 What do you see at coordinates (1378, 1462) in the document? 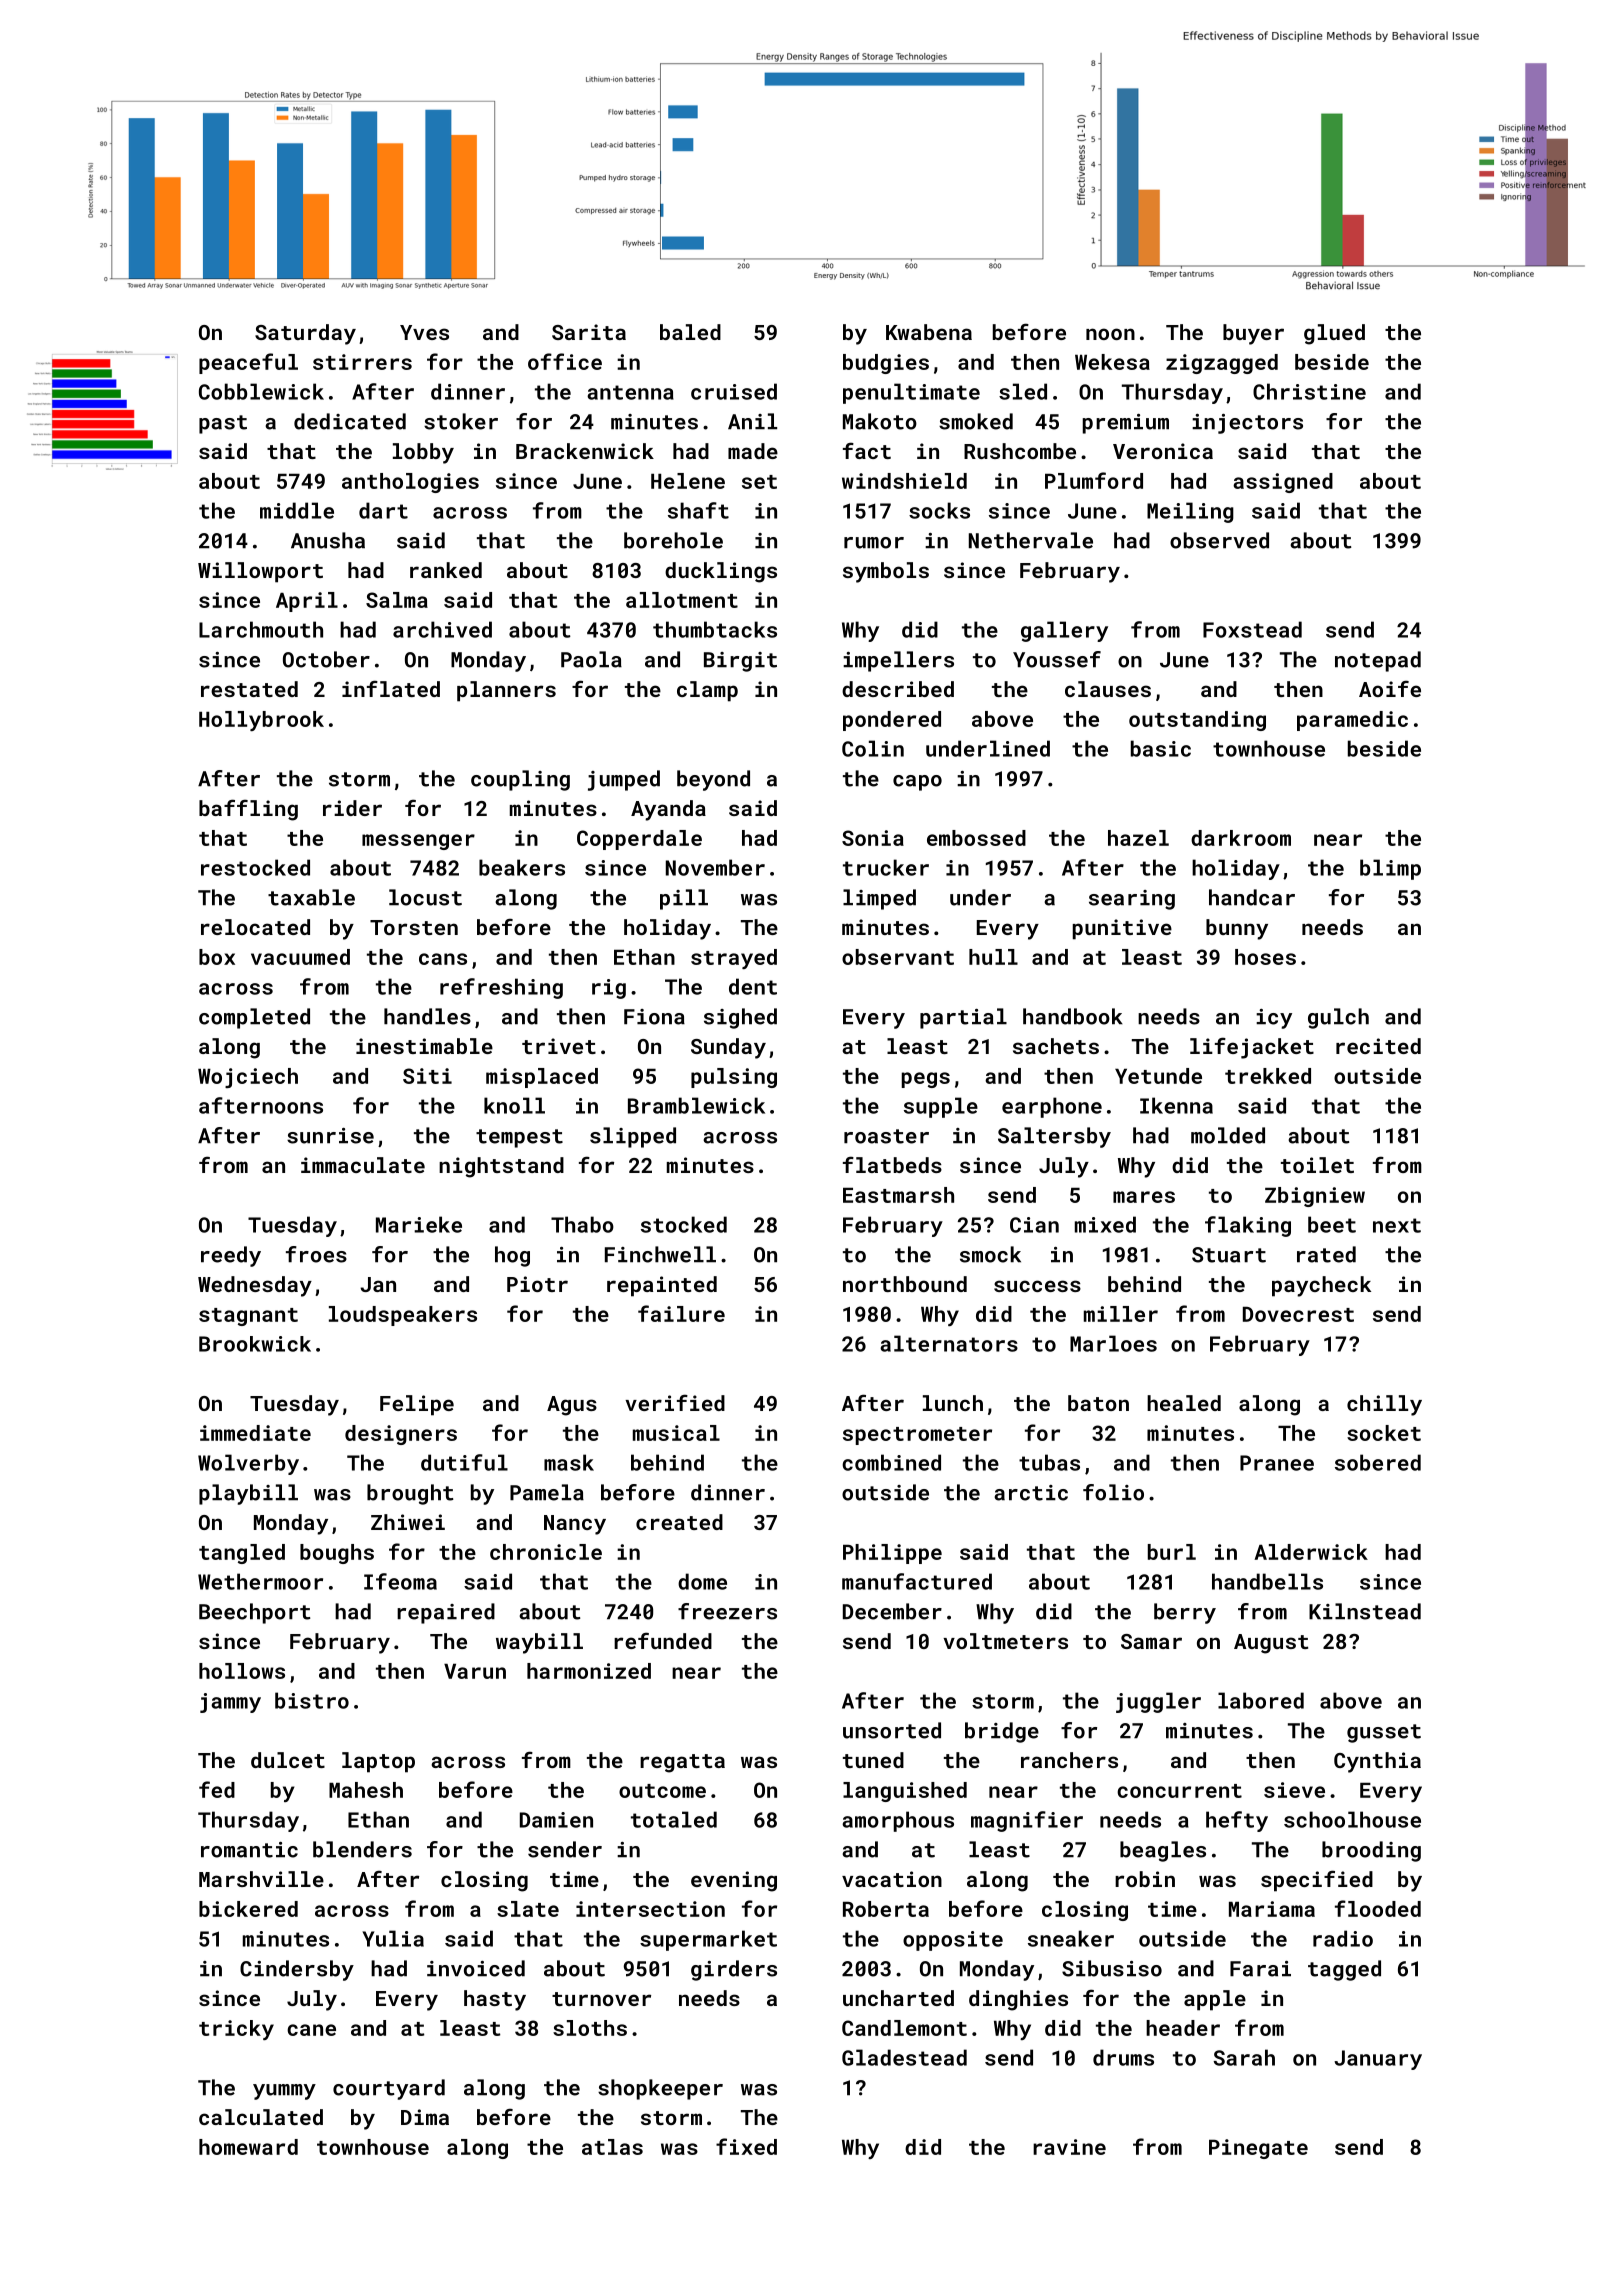
I see `sobered` at bounding box center [1378, 1462].
